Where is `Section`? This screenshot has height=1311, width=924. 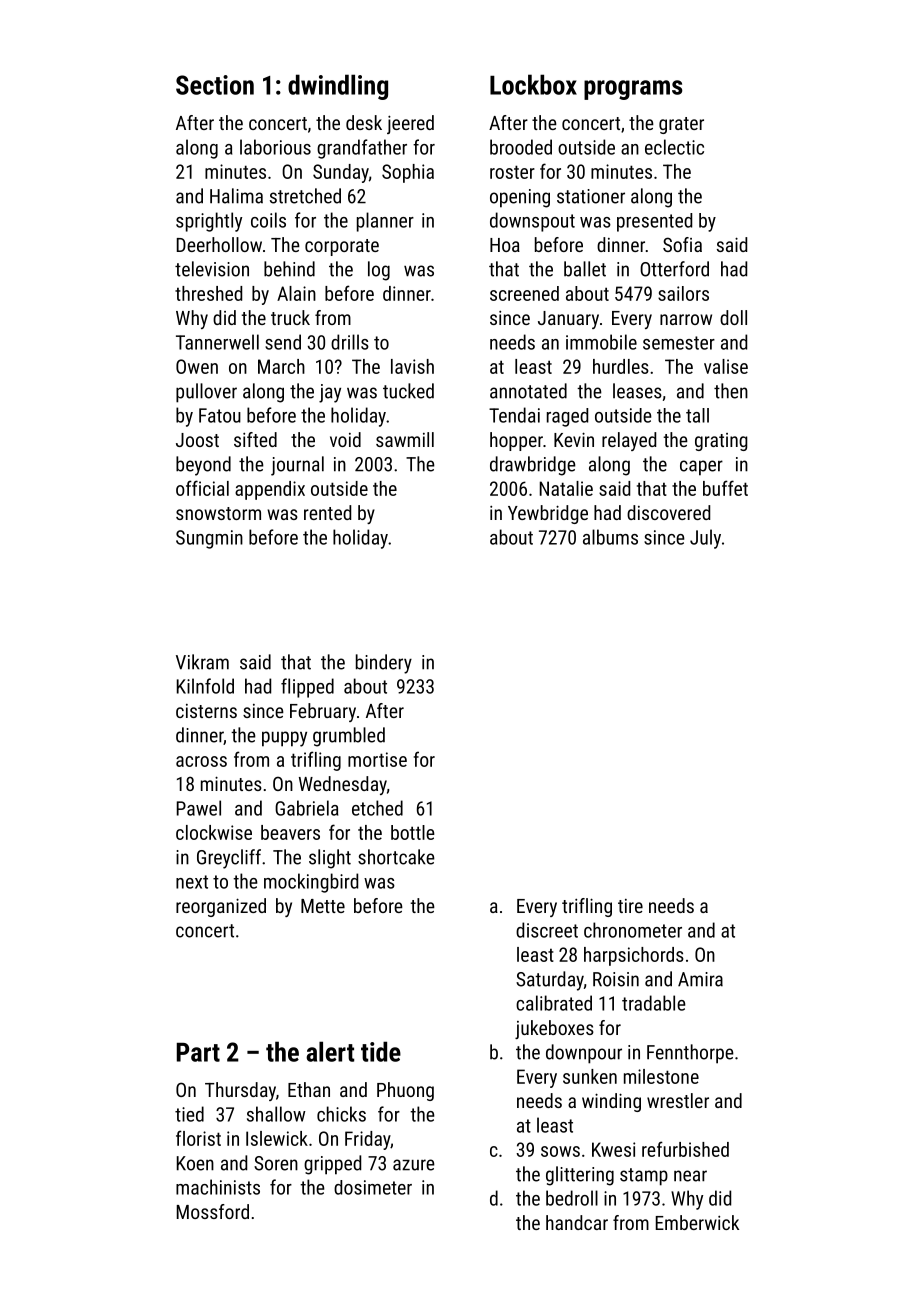 Section is located at coordinates (215, 85).
